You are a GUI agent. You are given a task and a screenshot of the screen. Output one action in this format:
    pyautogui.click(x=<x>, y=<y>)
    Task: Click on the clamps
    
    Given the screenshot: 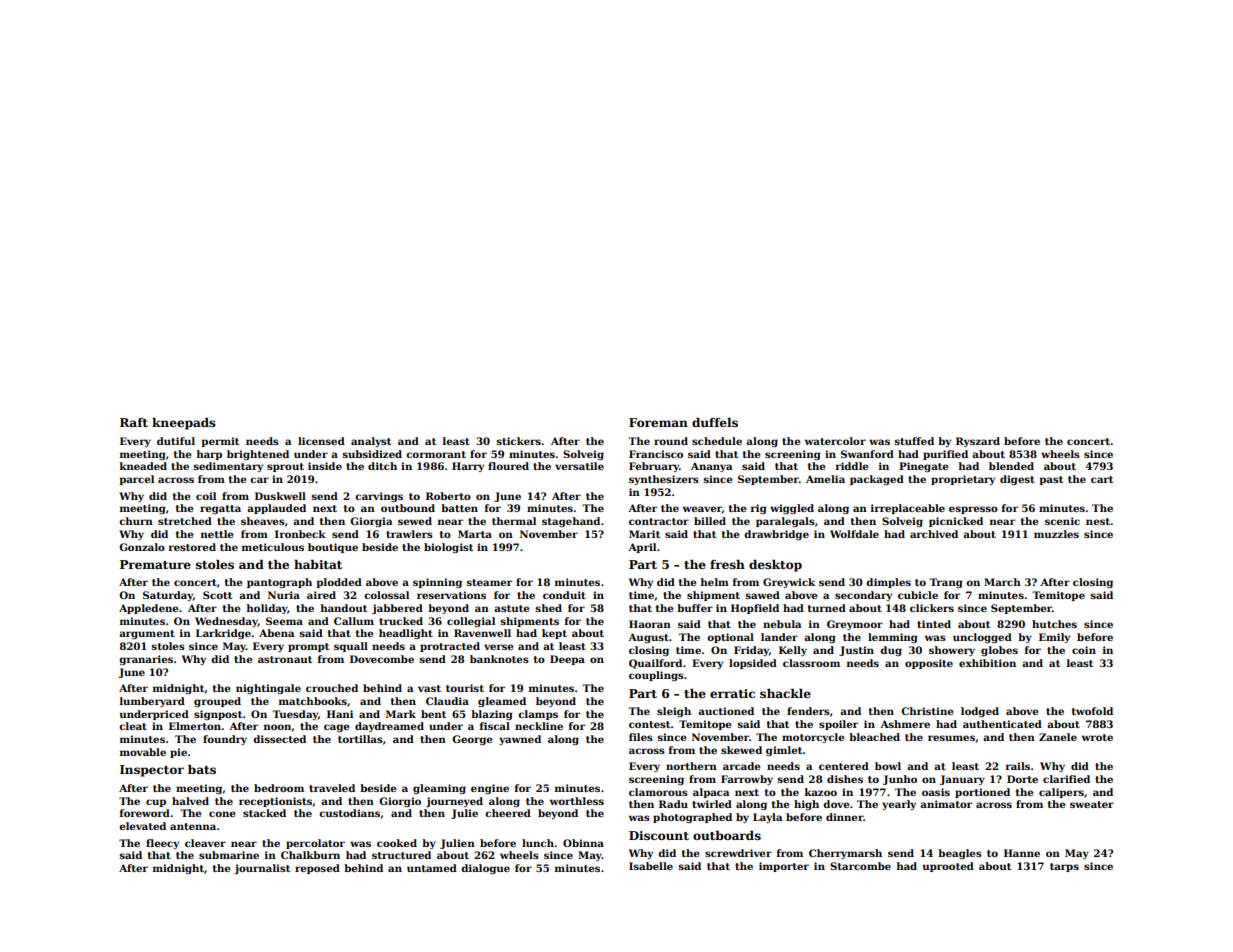 What is the action you would take?
    pyautogui.click(x=538, y=715)
